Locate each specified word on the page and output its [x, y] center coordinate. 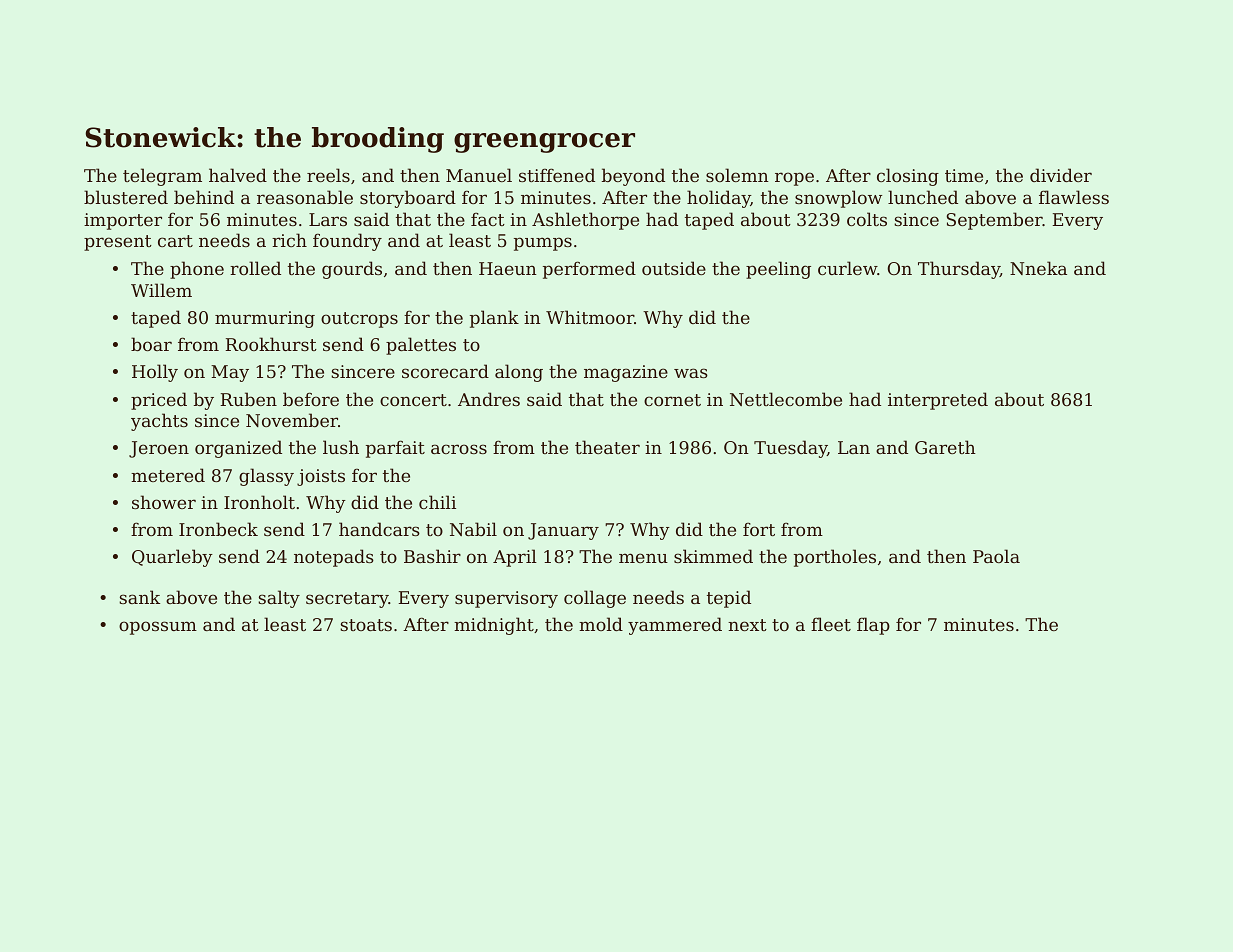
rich [289, 240]
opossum [158, 628]
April [515, 558]
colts [867, 219]
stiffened [557, 175]
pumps [543, 244]
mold [601, 624]
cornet [672, 400]
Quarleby [172, 558]
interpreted [938, 401]
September [995, 221]
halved [238, 175]
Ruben [248, 399]
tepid [729, 599]
